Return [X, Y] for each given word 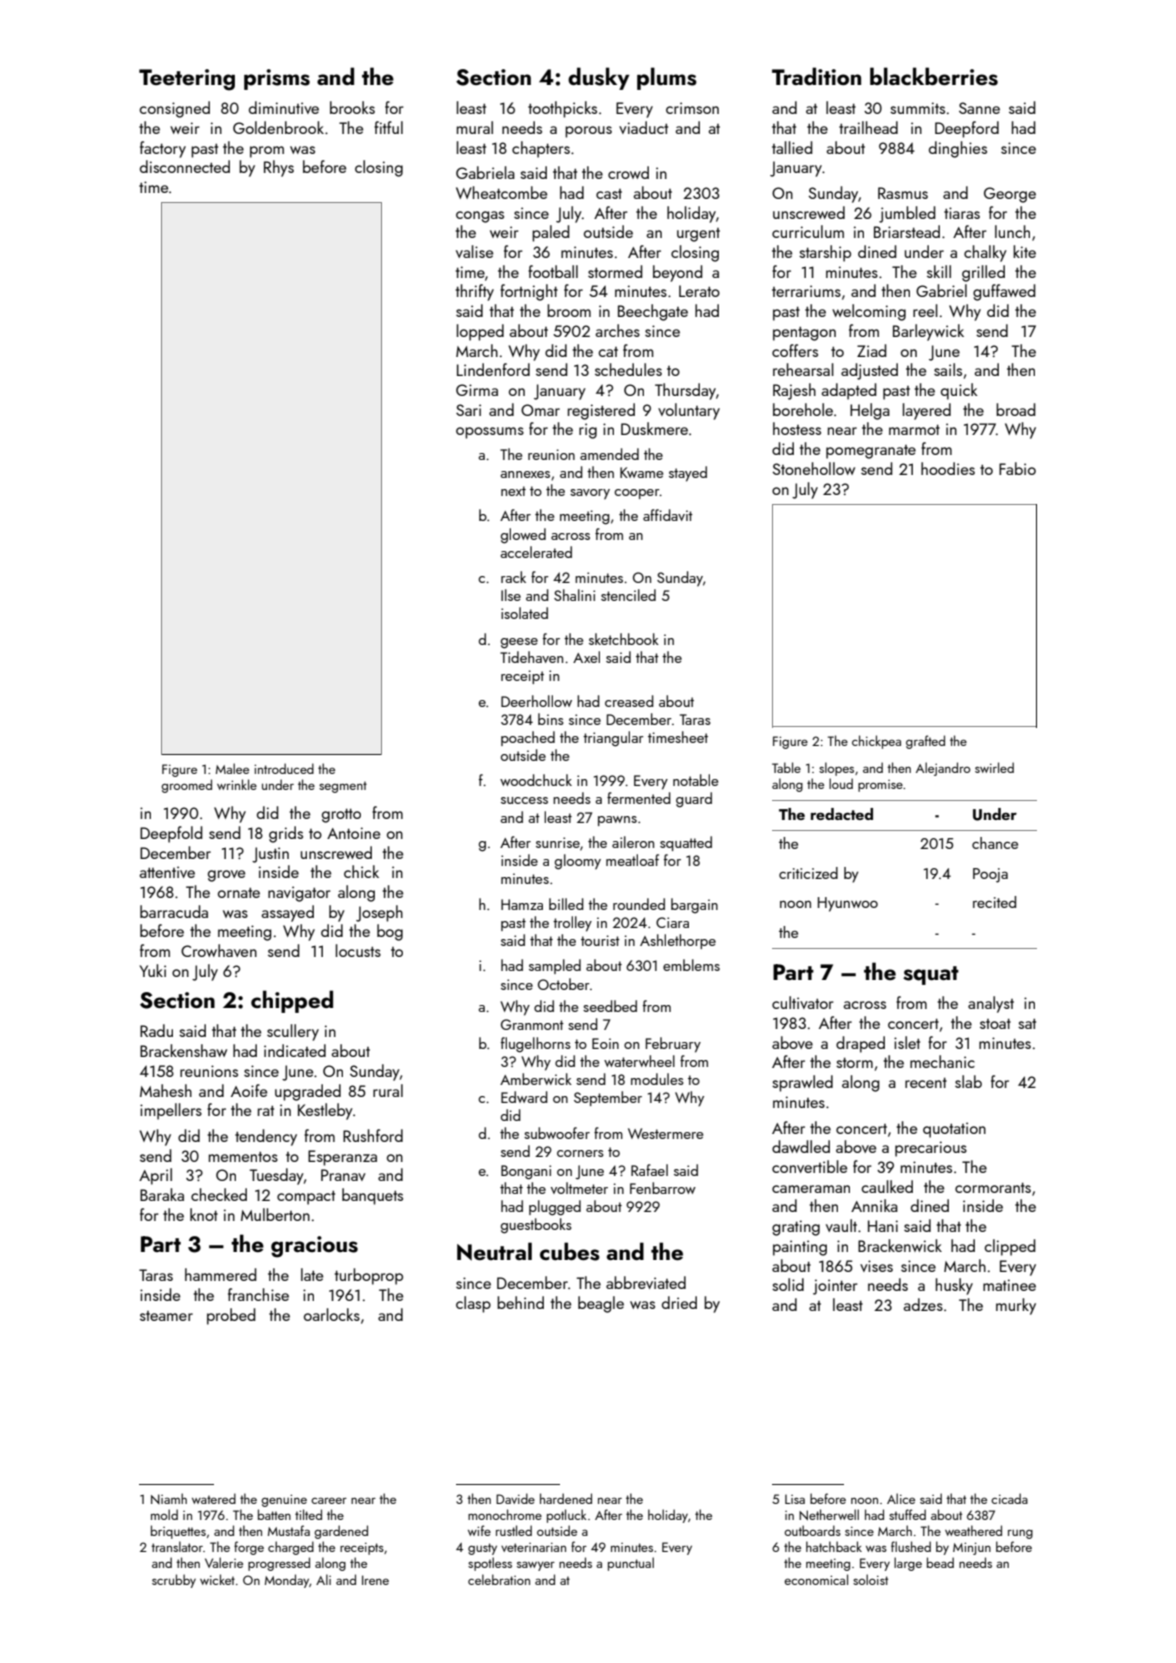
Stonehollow [813, 468]
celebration [499, 1579]
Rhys [279, 168]
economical [816, 1579]
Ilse [511, 595]
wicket [217, 1579]
